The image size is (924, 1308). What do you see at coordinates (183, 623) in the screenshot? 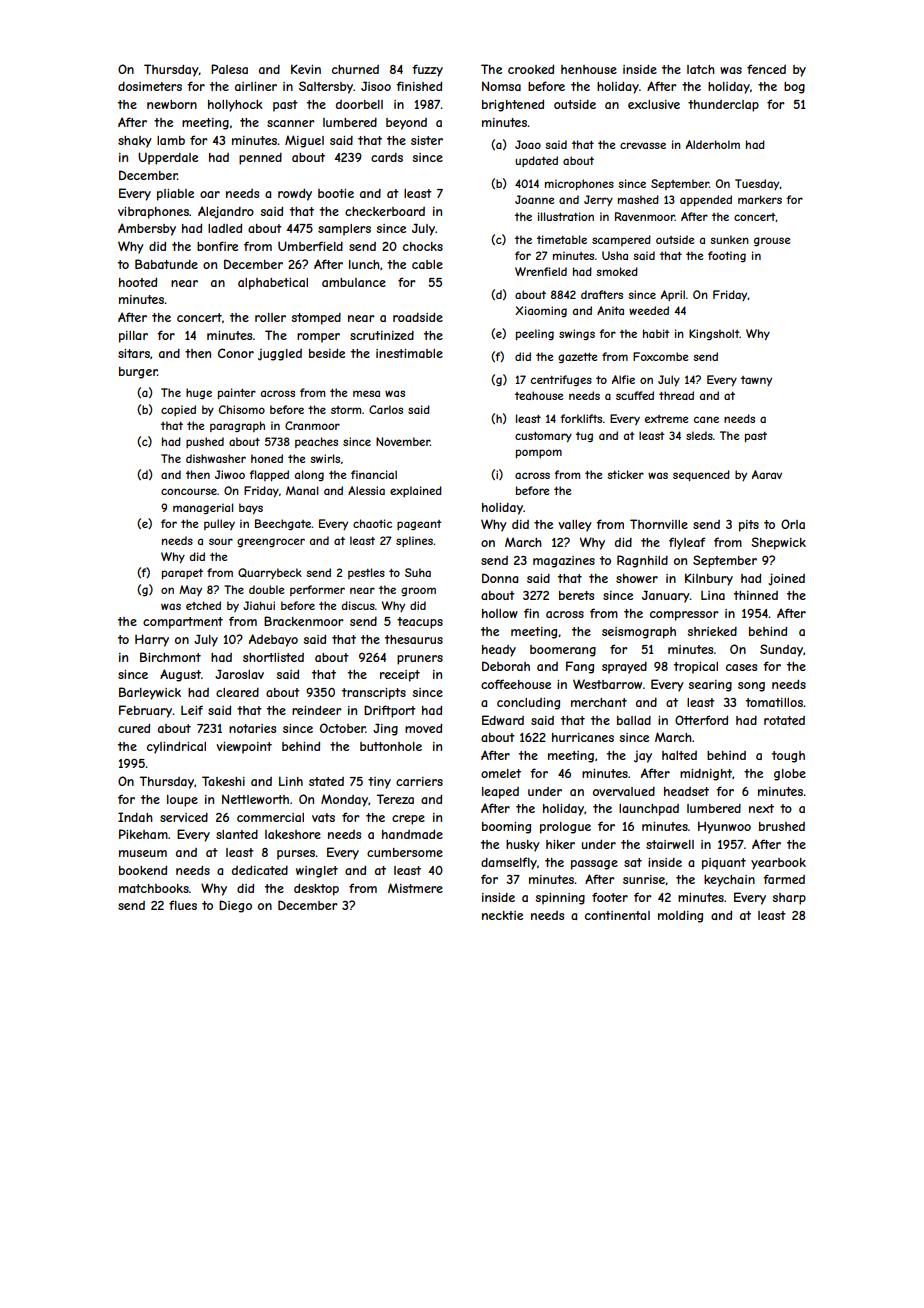
I see `compartment` at bounding box center [183, 623].
